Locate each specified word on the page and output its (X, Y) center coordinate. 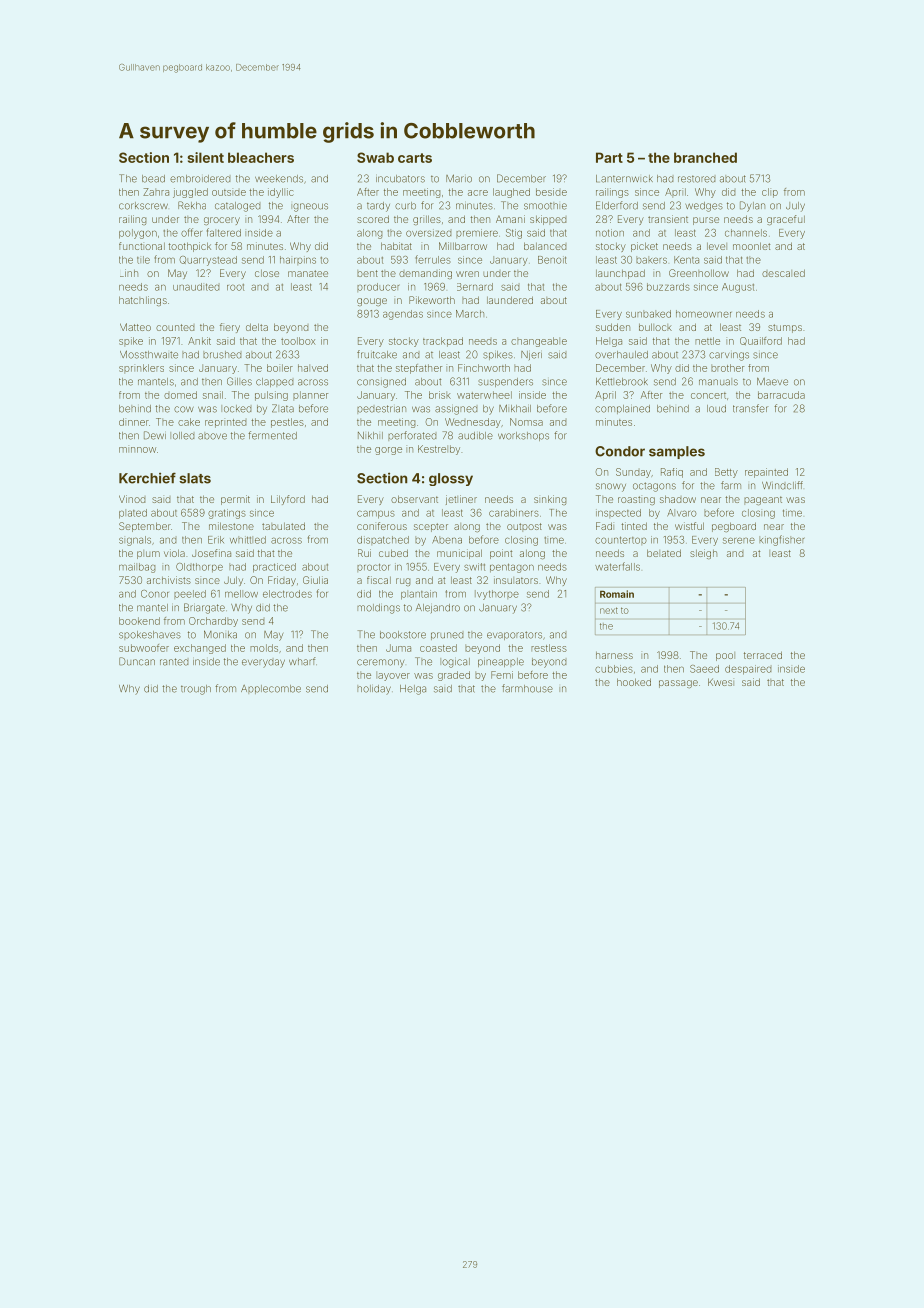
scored (373, 219)
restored (696, 179)
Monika (220, 634)
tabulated (283, 526)
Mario (459, 178)
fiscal (379, 580)
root (235, 287)
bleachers (261, 157)
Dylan (752, 206)
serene (739, 540)
